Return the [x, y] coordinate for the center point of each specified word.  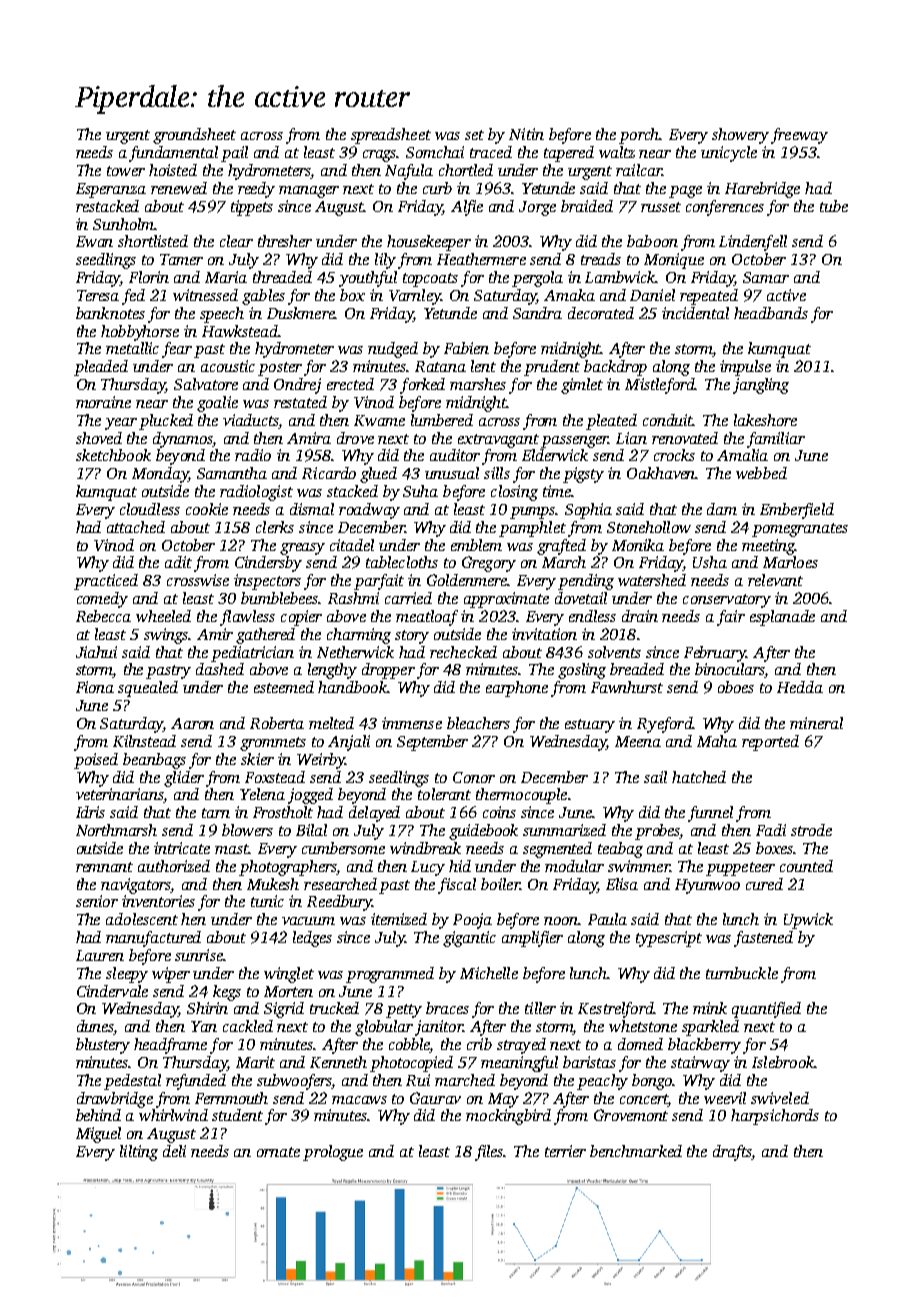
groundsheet [194, 136]
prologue [333, 1153]
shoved [99, 438]
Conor [474, 777]
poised [96, 761]
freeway [799, 136]
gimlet [582, 386]
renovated [685, 438]
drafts [732, 1153]
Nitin [526, 134]
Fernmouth [231, 1098]
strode [811, 830]
